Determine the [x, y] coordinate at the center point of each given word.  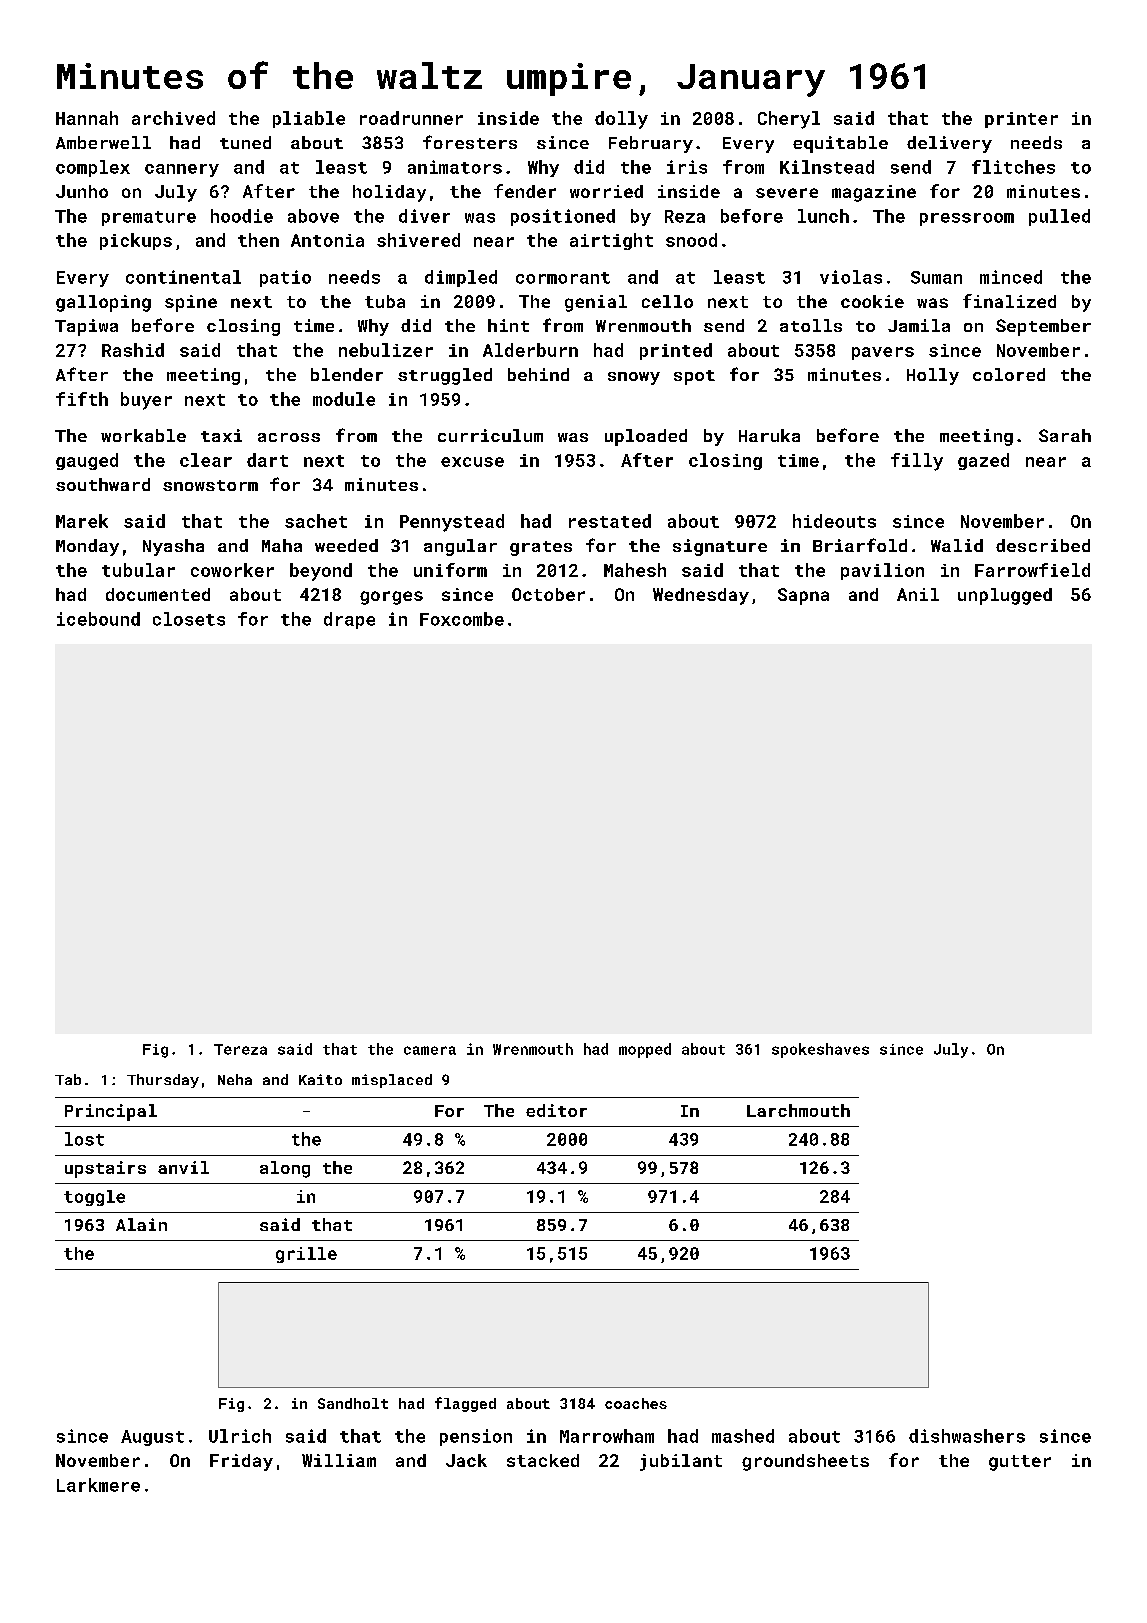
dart [267, 460]
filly [917, 462]
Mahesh [635, 570]
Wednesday [701, 596]
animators [455, 167]
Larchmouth [798, 1110]
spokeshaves [820, 1050]
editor [556, 1110]
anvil [183, 1167]
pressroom [967, 219]
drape [349, 620]
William [339, 1460]
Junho [82, 191]
